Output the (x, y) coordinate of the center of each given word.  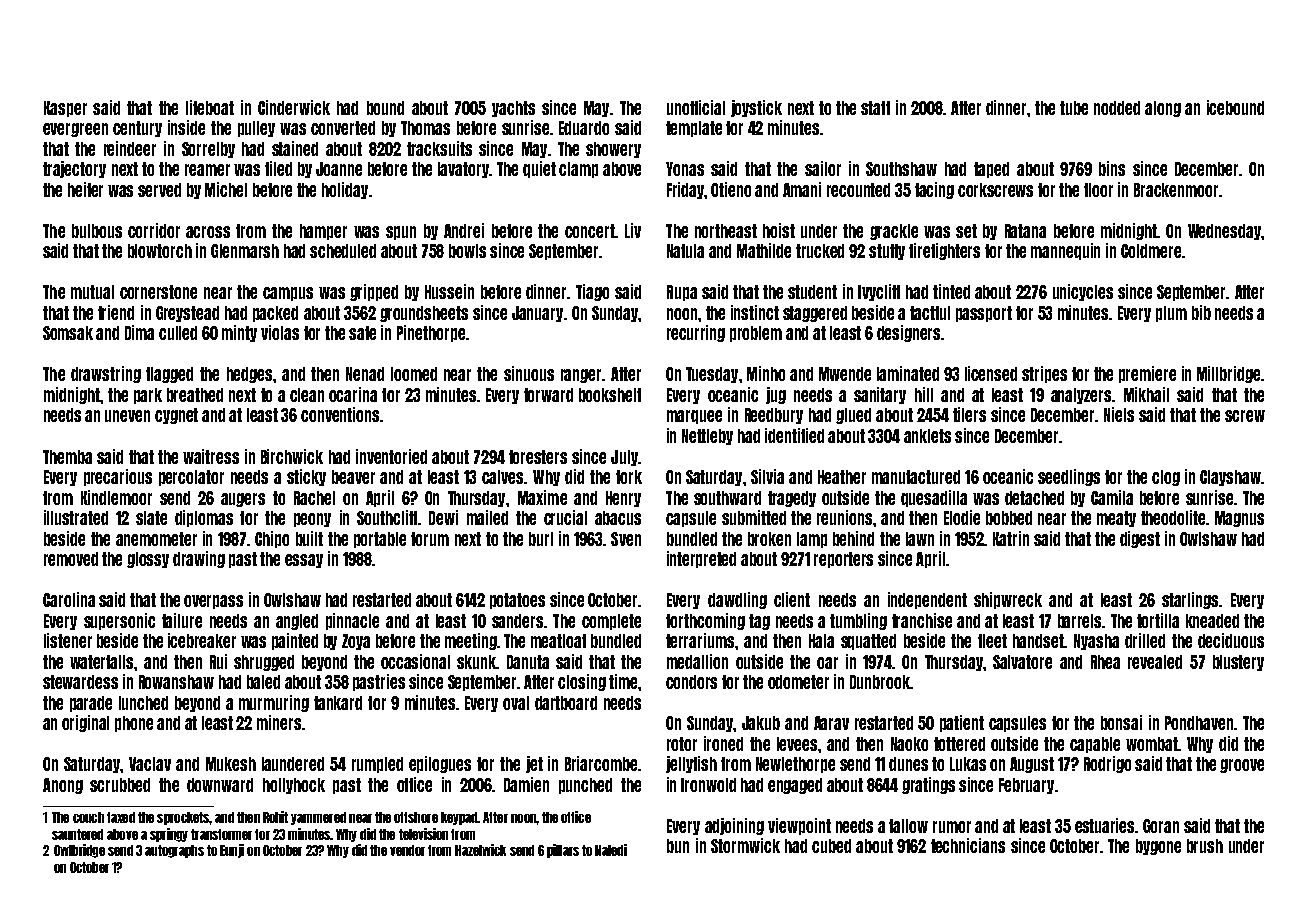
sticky (306, 477)
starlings (1190, 600)
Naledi (611, 850)
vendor (407, 850)
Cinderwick (294, 107)
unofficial (696, 107)
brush (1205, 846)
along (1163, 109)
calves (503, 477)
